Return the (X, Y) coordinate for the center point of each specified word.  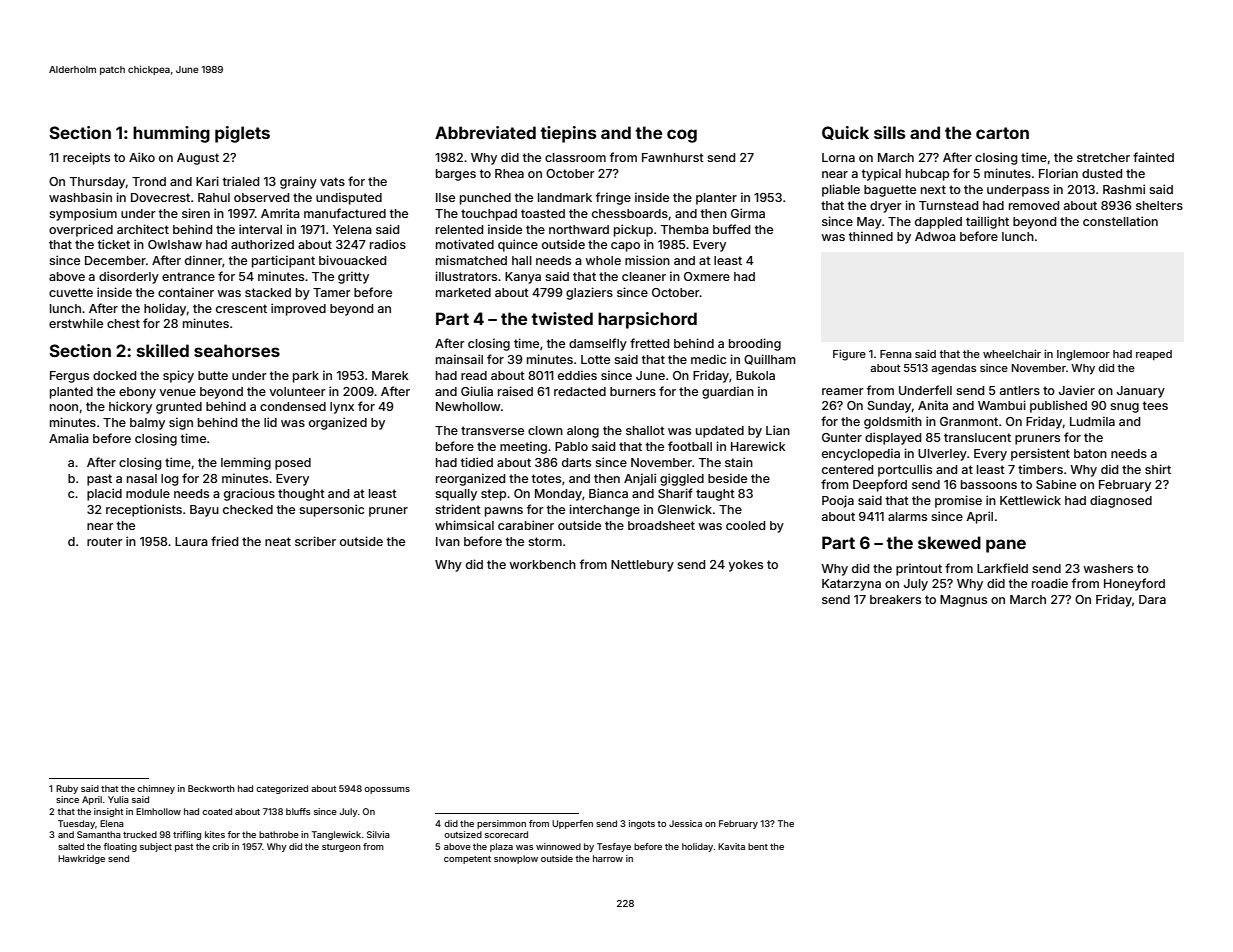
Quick (845, 133)
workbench (543, 564)
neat (278, 541)
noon (64, 407)
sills (890, 132)
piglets (242, 134)
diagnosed (1121, 501)
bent (758, 846)
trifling (187, 835)
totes (546, 478)
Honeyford (1134, 584)
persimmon (501, 824)
